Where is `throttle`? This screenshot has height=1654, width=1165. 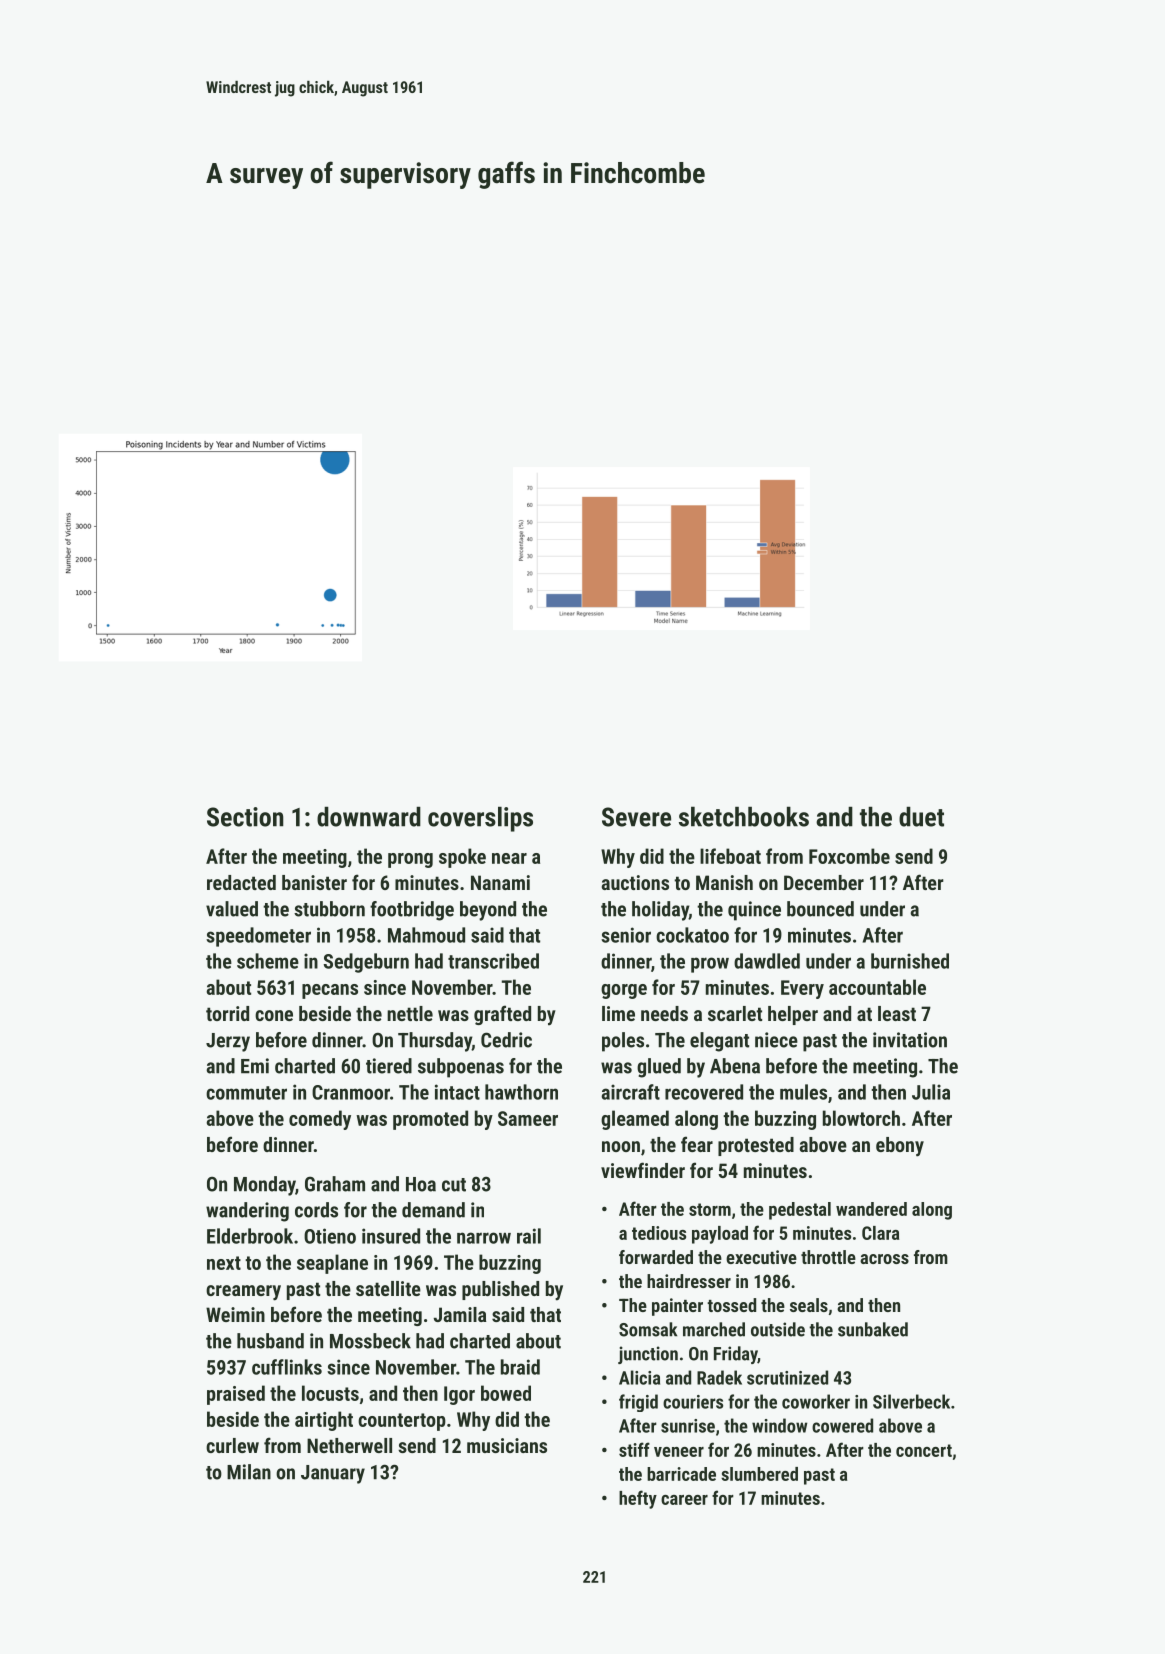 throttle is located at coordinates (828, 1257).
